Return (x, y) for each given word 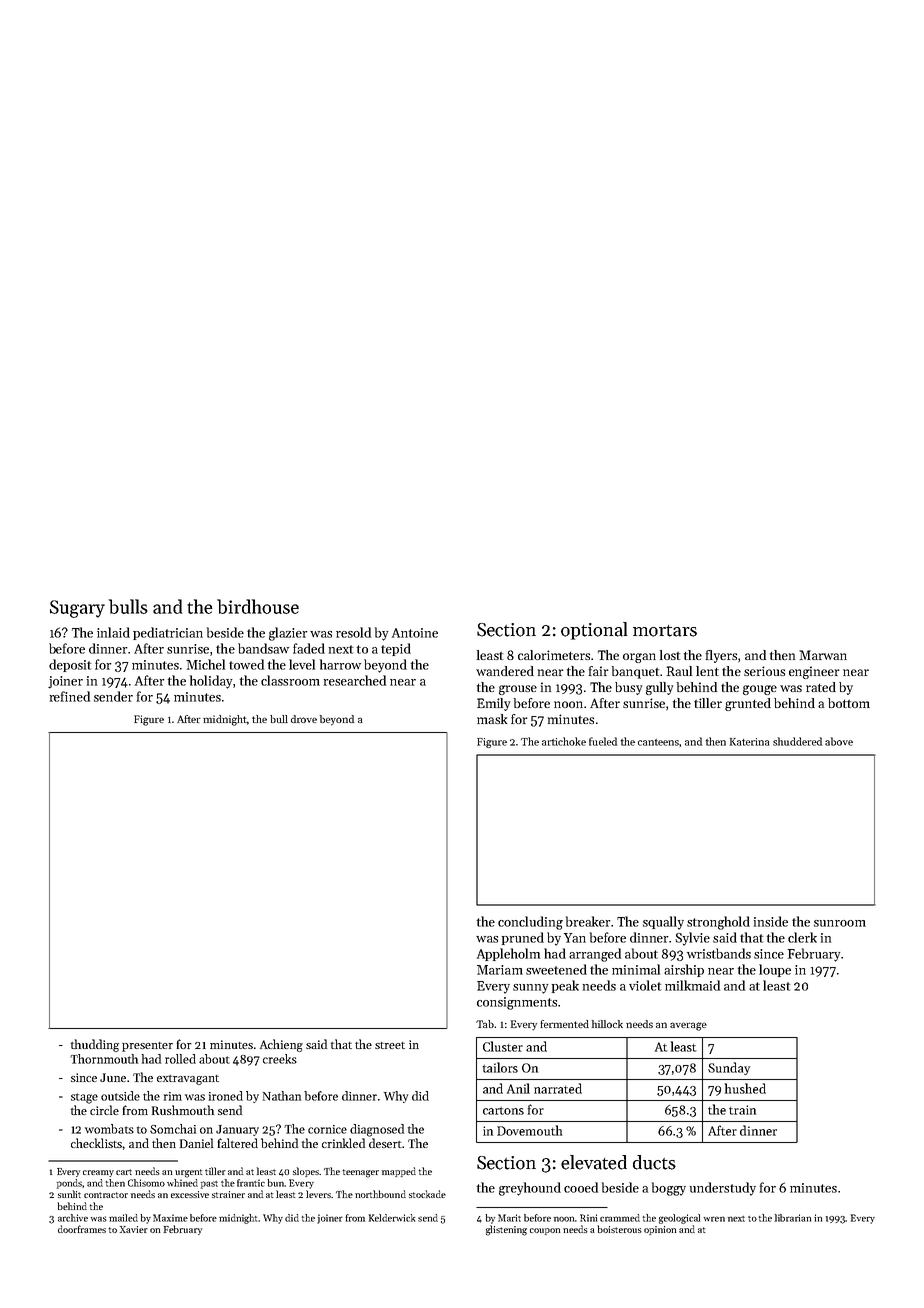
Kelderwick (392, 1218)
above (839, 741)
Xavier (134, 1229)
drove (304, 719)
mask (492, 719)
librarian (793, 1218)
